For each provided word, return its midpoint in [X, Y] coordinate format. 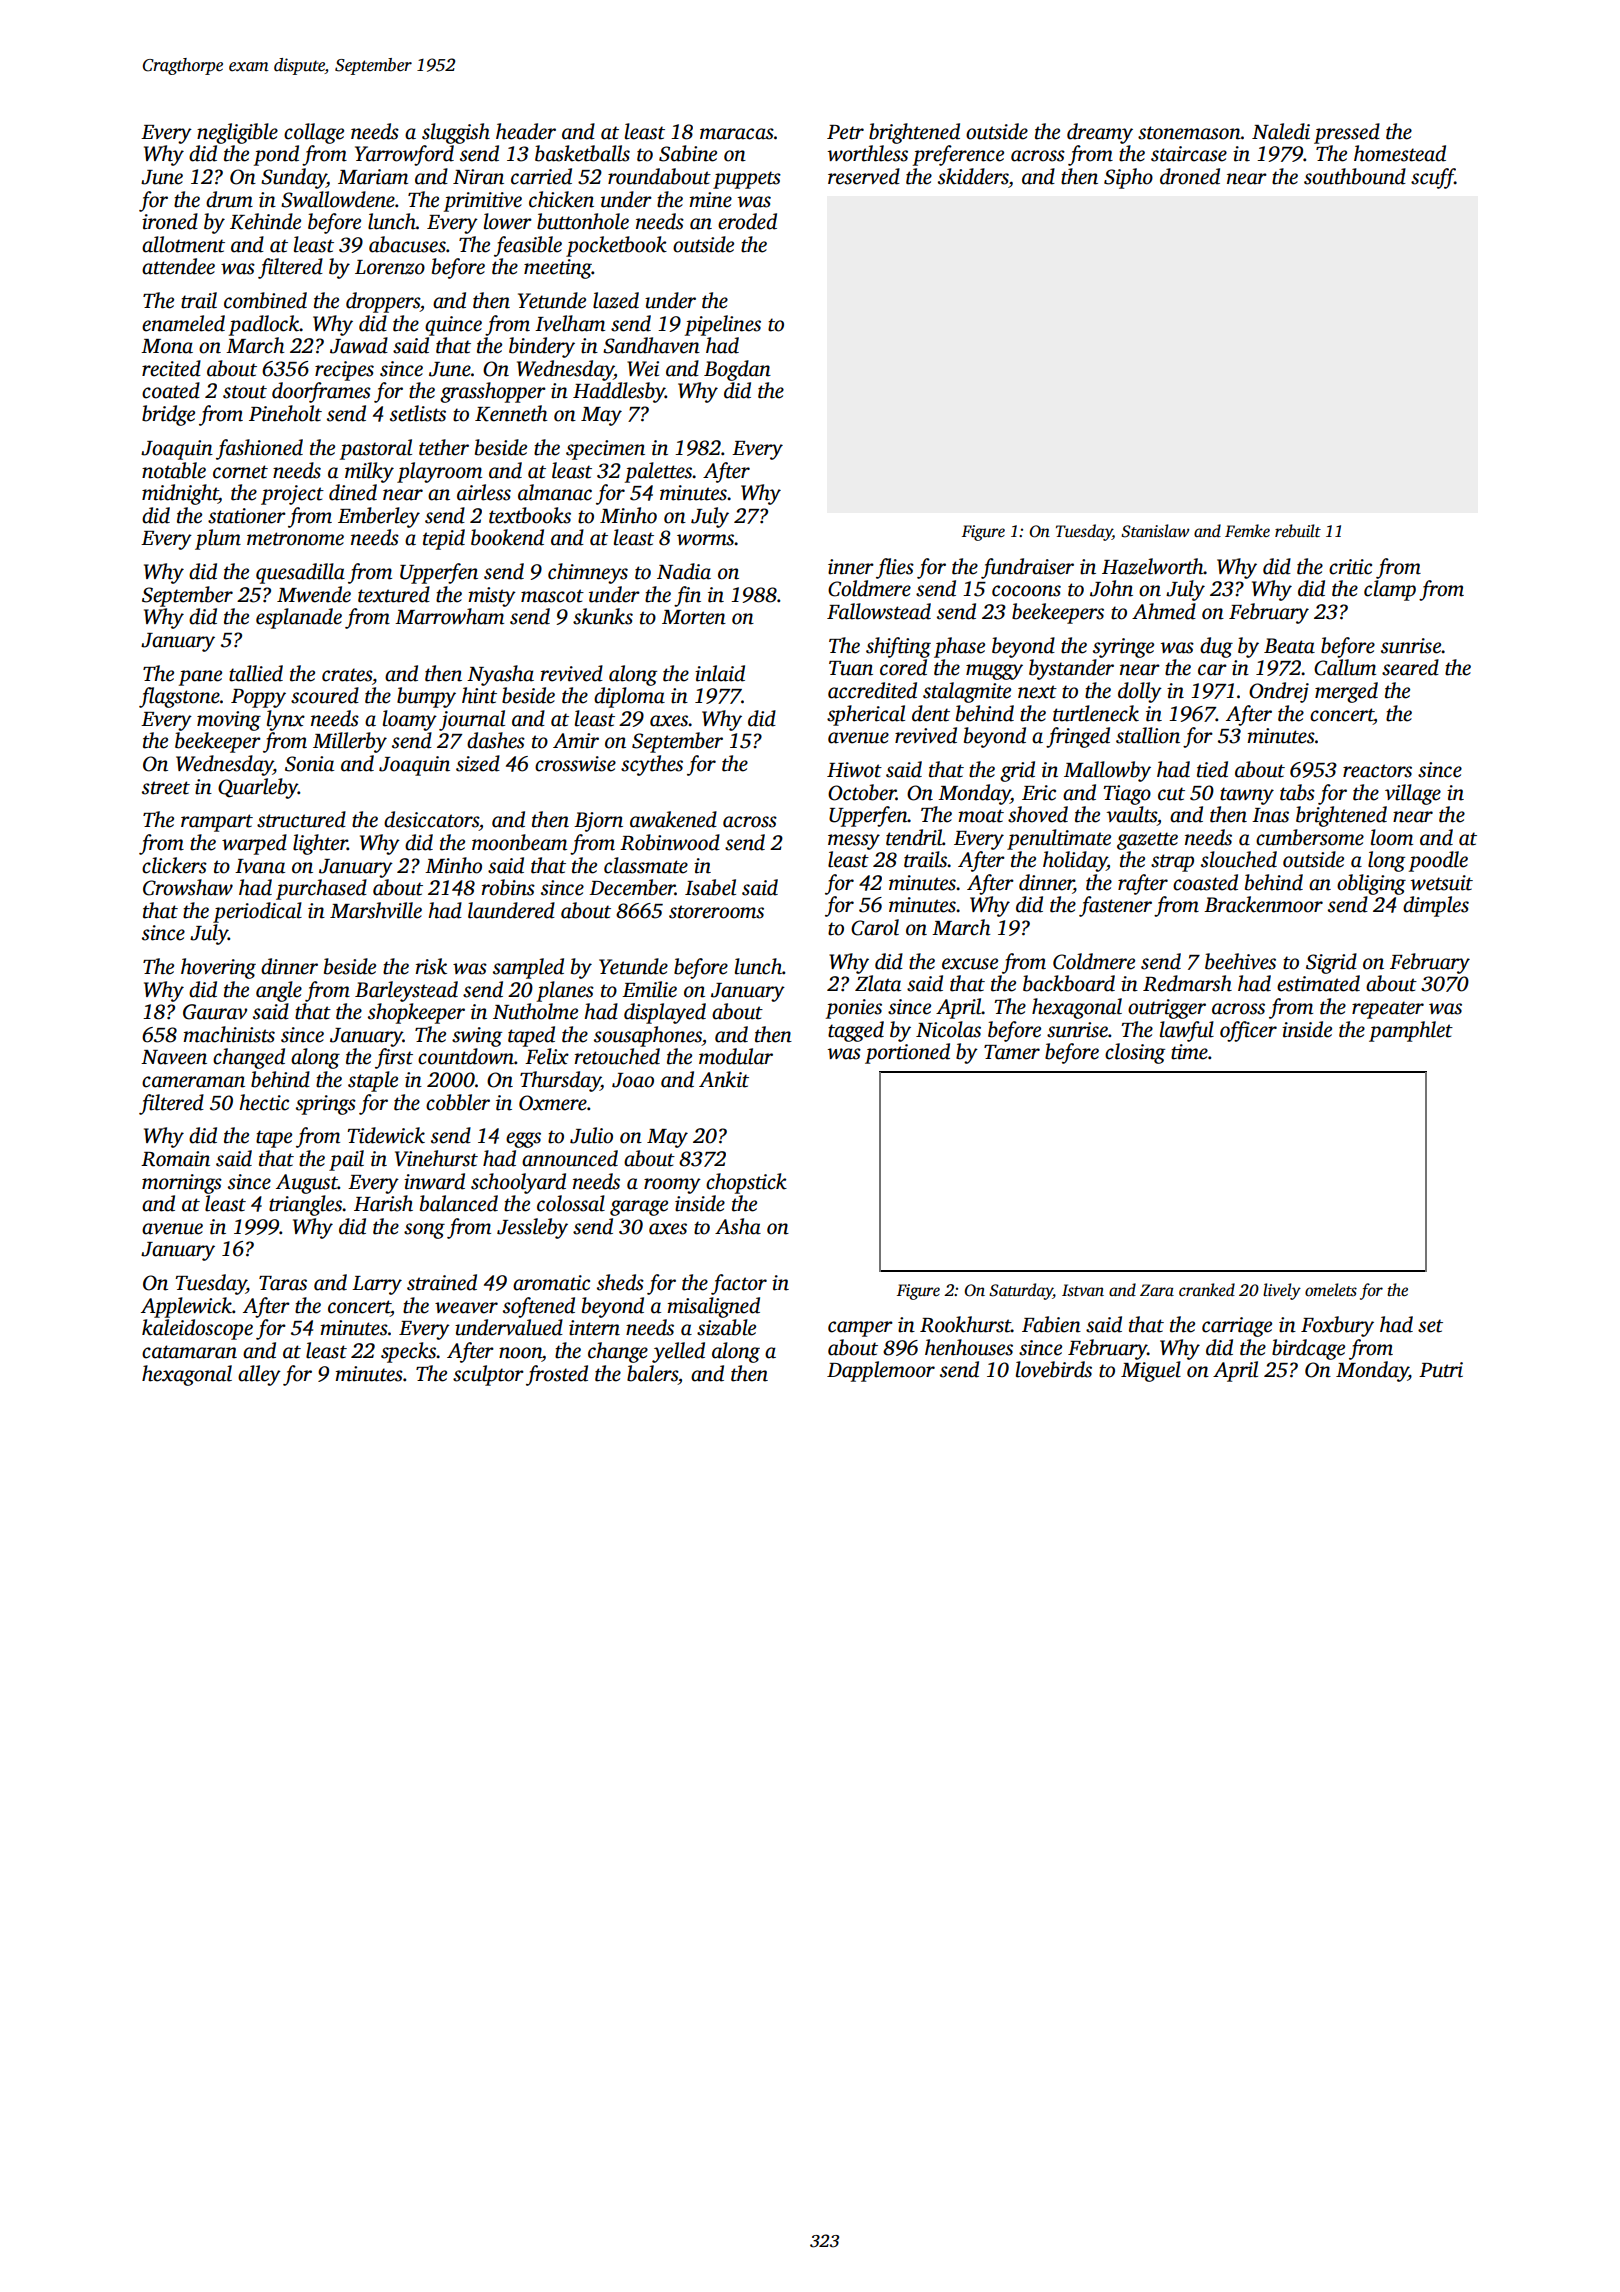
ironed [170, 221]
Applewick [186, 1307]
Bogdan [737, 370]
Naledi [1281, 131]
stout [245, 392]
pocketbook [616, 246]
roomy [672, 1186]
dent [931, 713]
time [1189, 1052]
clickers [174, 865]
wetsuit [1442, 883]
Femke [1247, 531]
